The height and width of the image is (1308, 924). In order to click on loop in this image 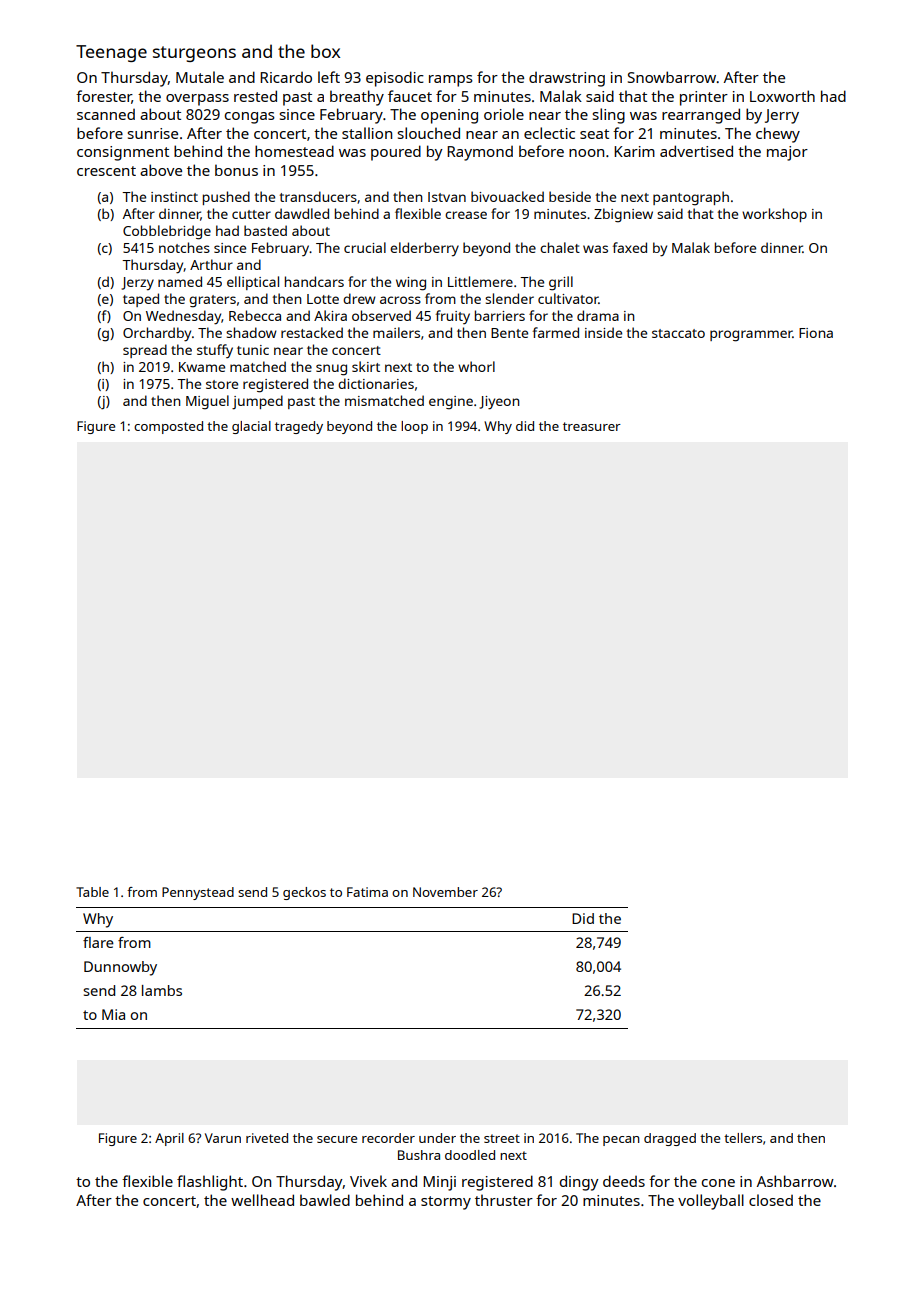, I will do `click(414, 427)`.
